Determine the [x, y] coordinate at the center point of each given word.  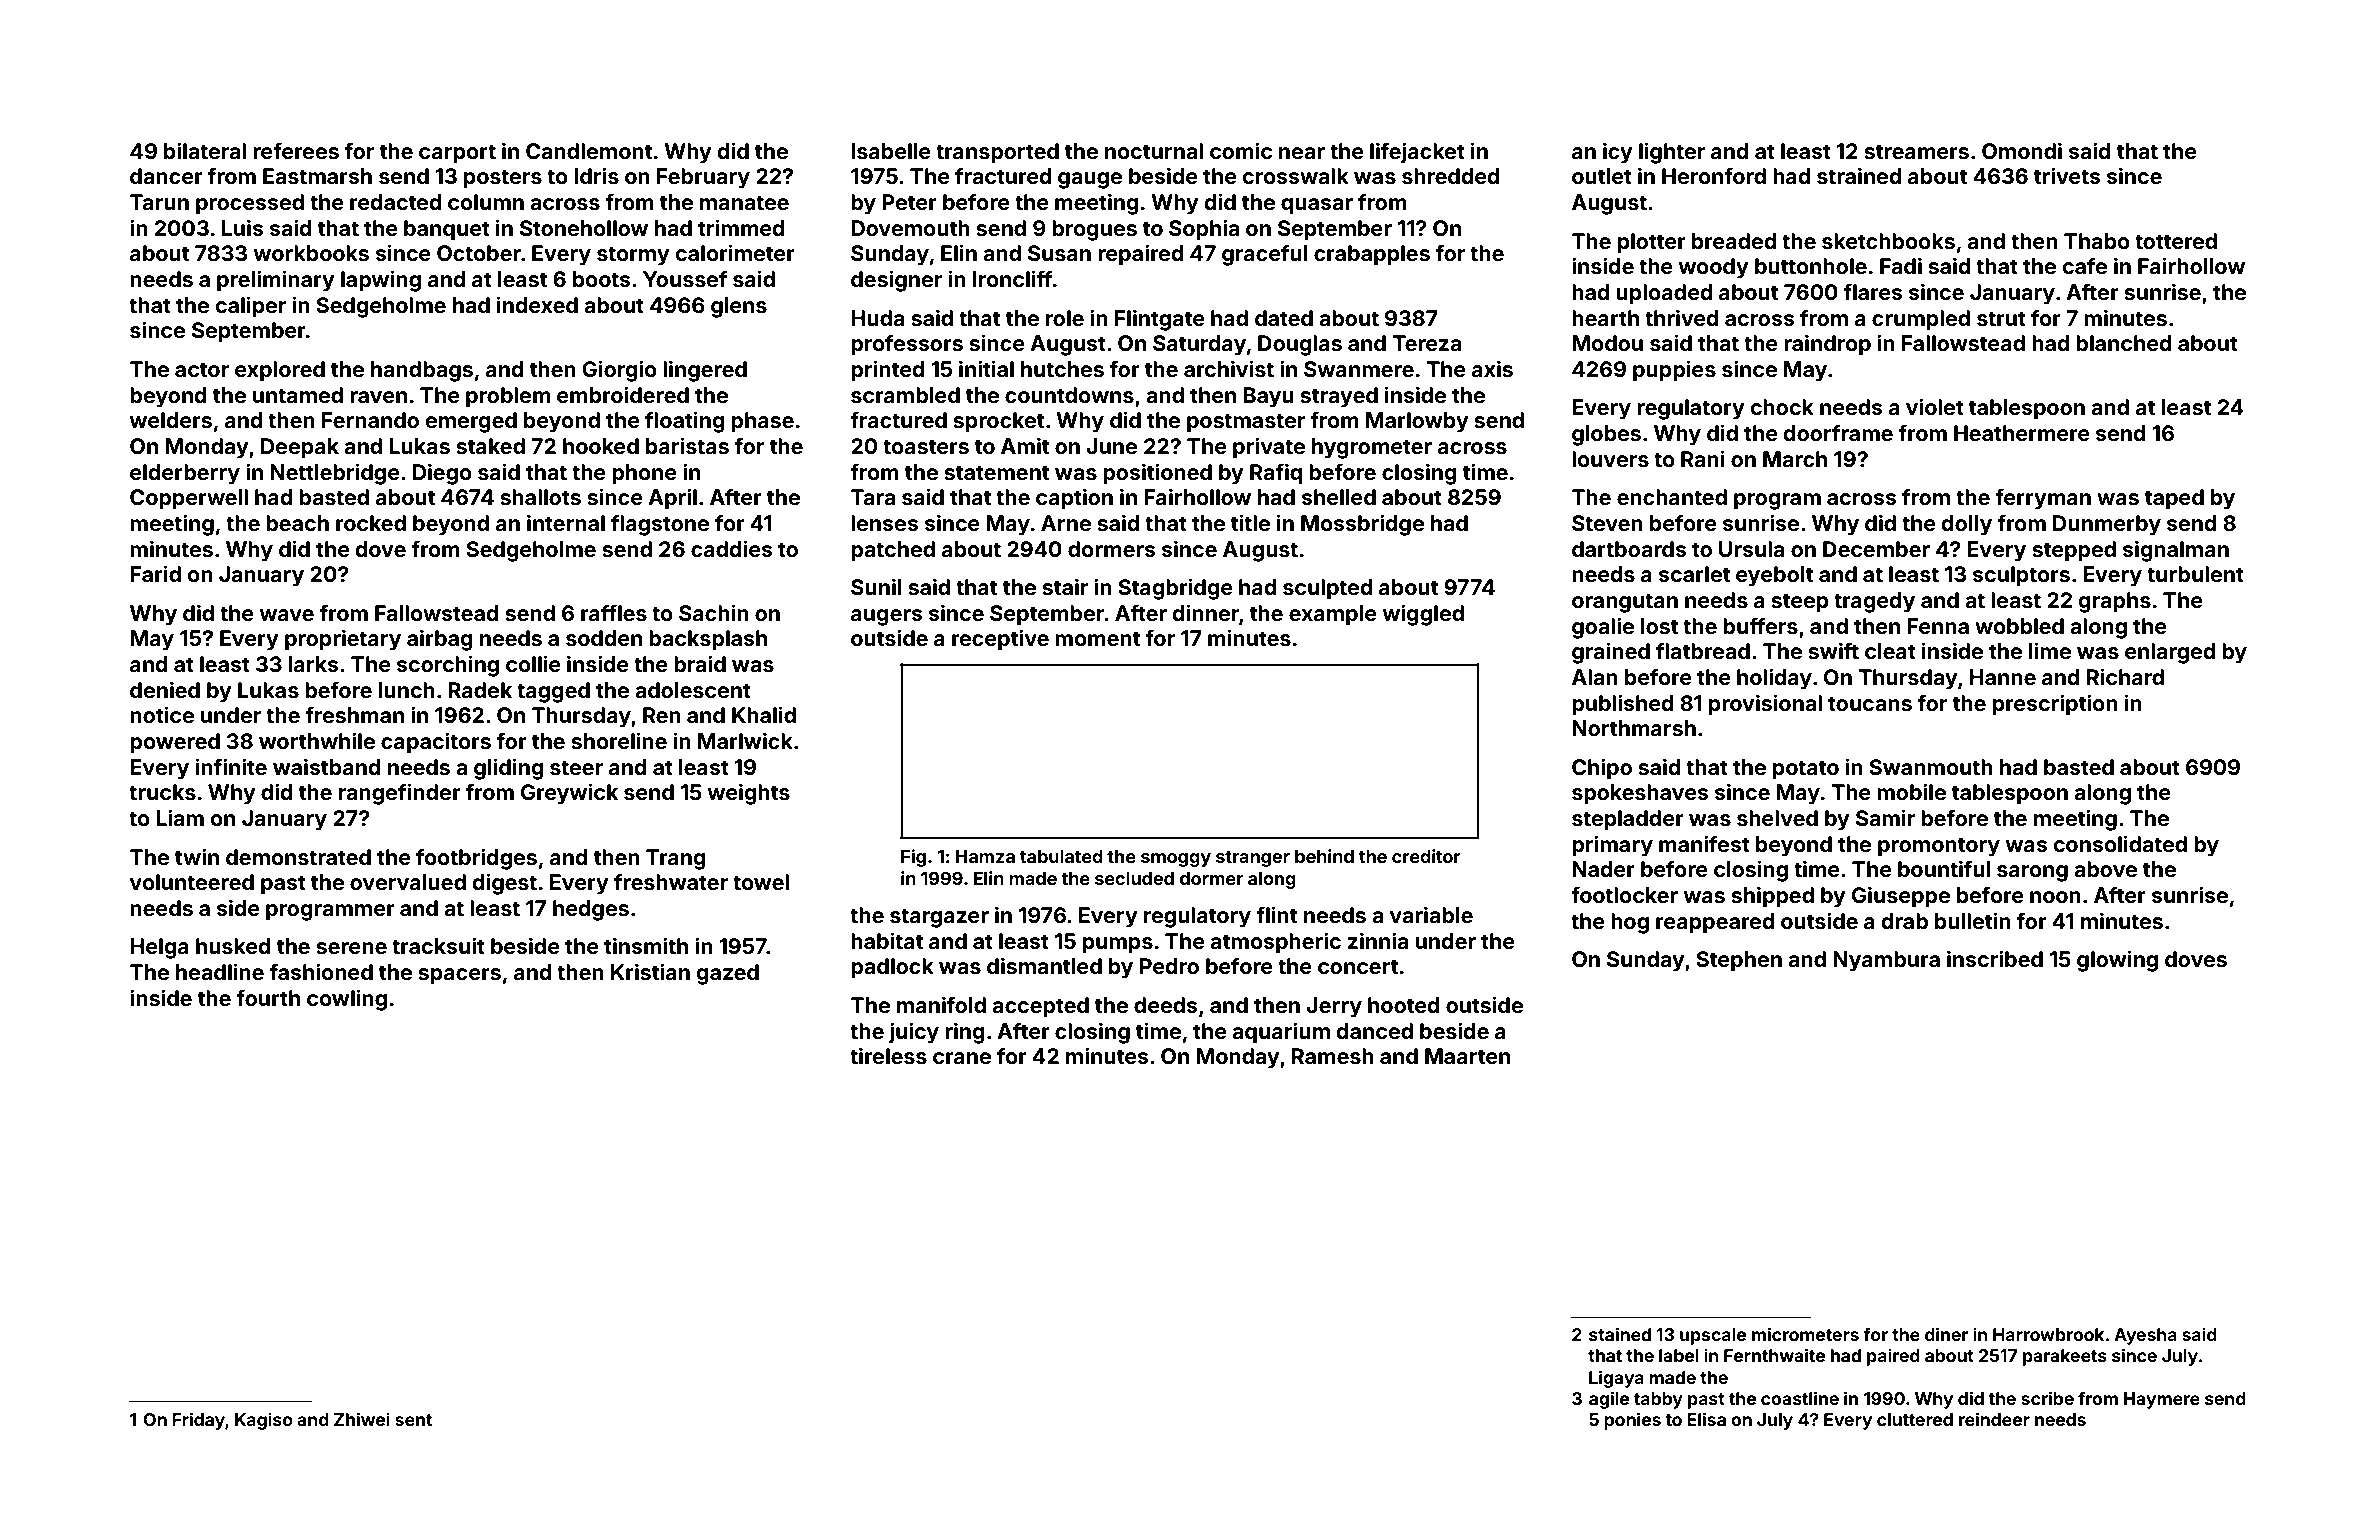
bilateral [205, 150]
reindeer [1994, 1419]
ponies [1632, 1421]
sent [413, 1420]
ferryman [2043, 499]
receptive [1000, 640]
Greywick [569, 794]
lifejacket [1417, 153]
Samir [1885, 817]
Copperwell [189, 499]
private [1269, 448]
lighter [1672, 153]
